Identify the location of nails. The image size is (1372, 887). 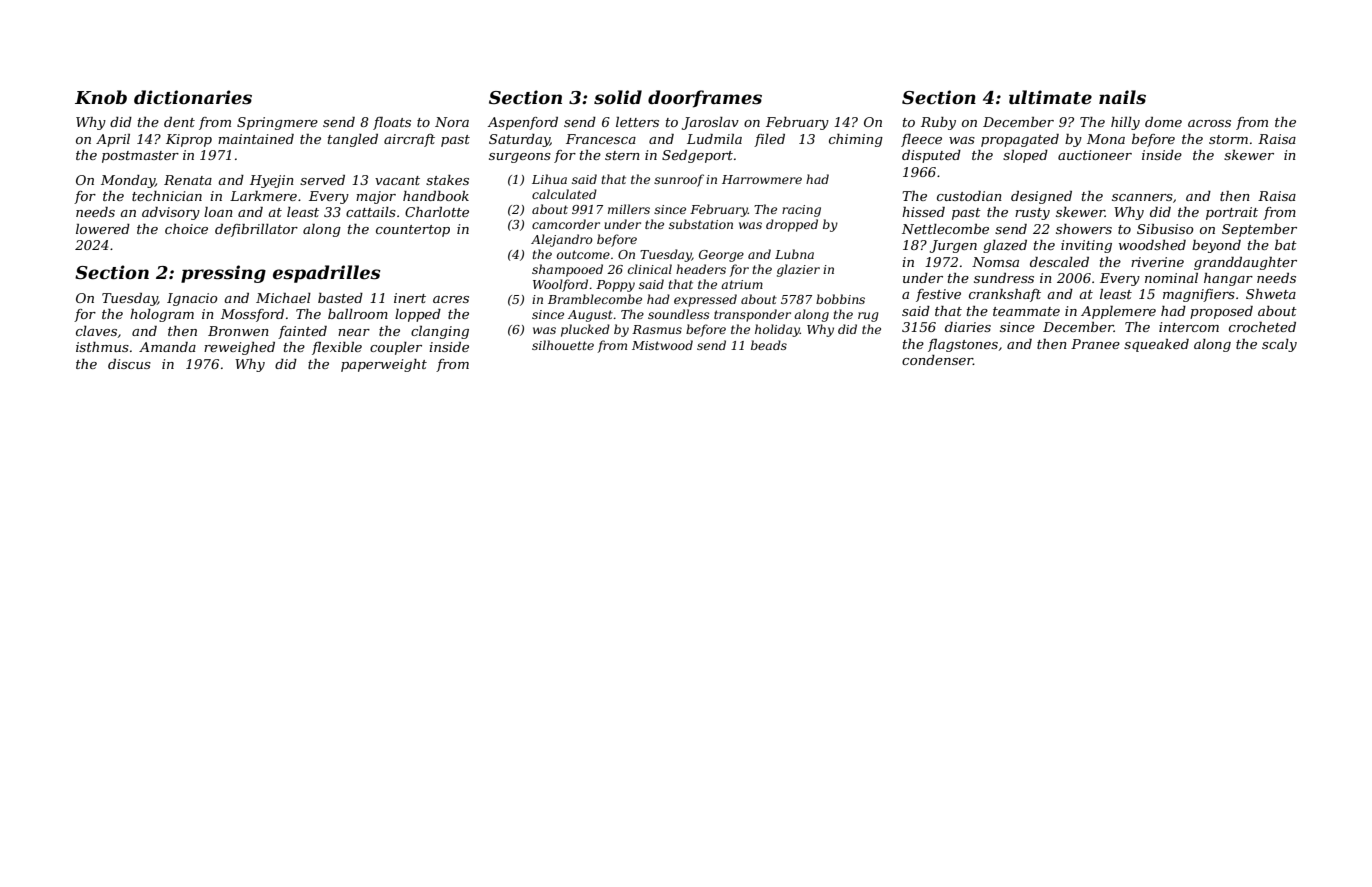
(1122, 97).
